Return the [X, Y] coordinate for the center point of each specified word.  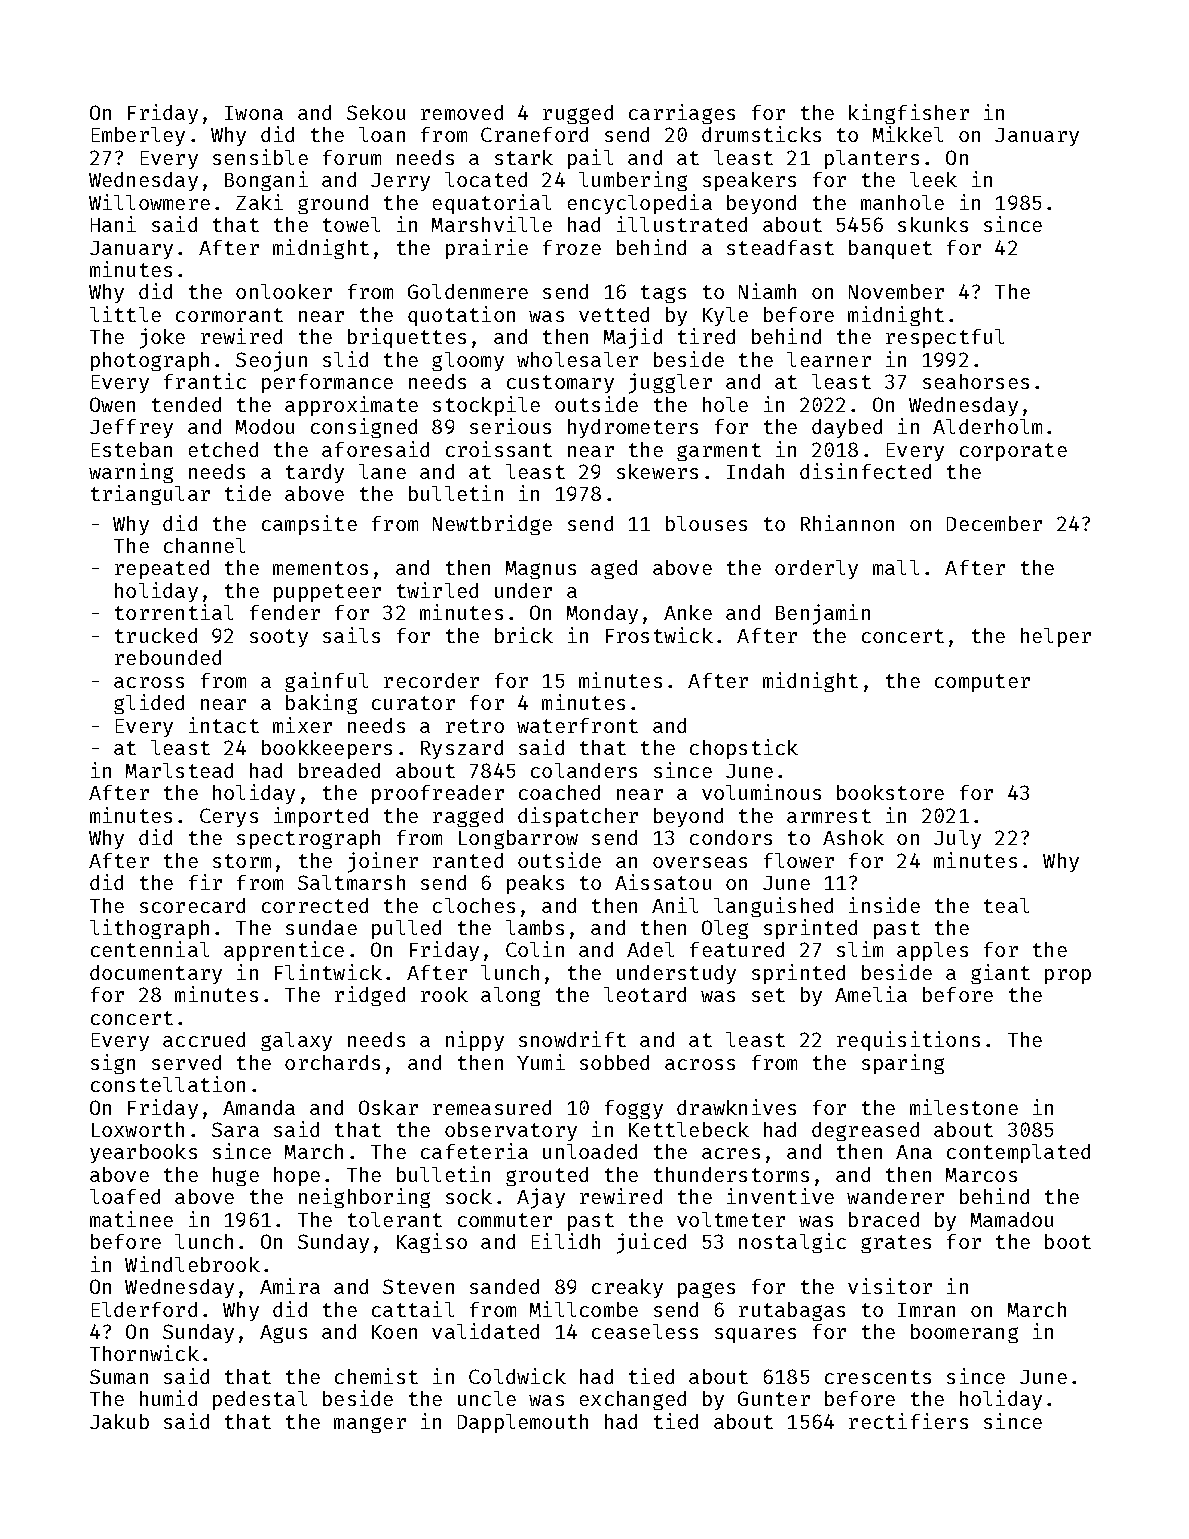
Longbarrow [518, 839]
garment [719, 452]
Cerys [229, 817]
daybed [847, 428]
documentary [156, 974]
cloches [474, 905]
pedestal [260, 1400]
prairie [487, 249]
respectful [945, 338]
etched [223, 449]
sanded [504, 1286]
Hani [113, 224]
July [957, 839]
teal [1006, 905]
